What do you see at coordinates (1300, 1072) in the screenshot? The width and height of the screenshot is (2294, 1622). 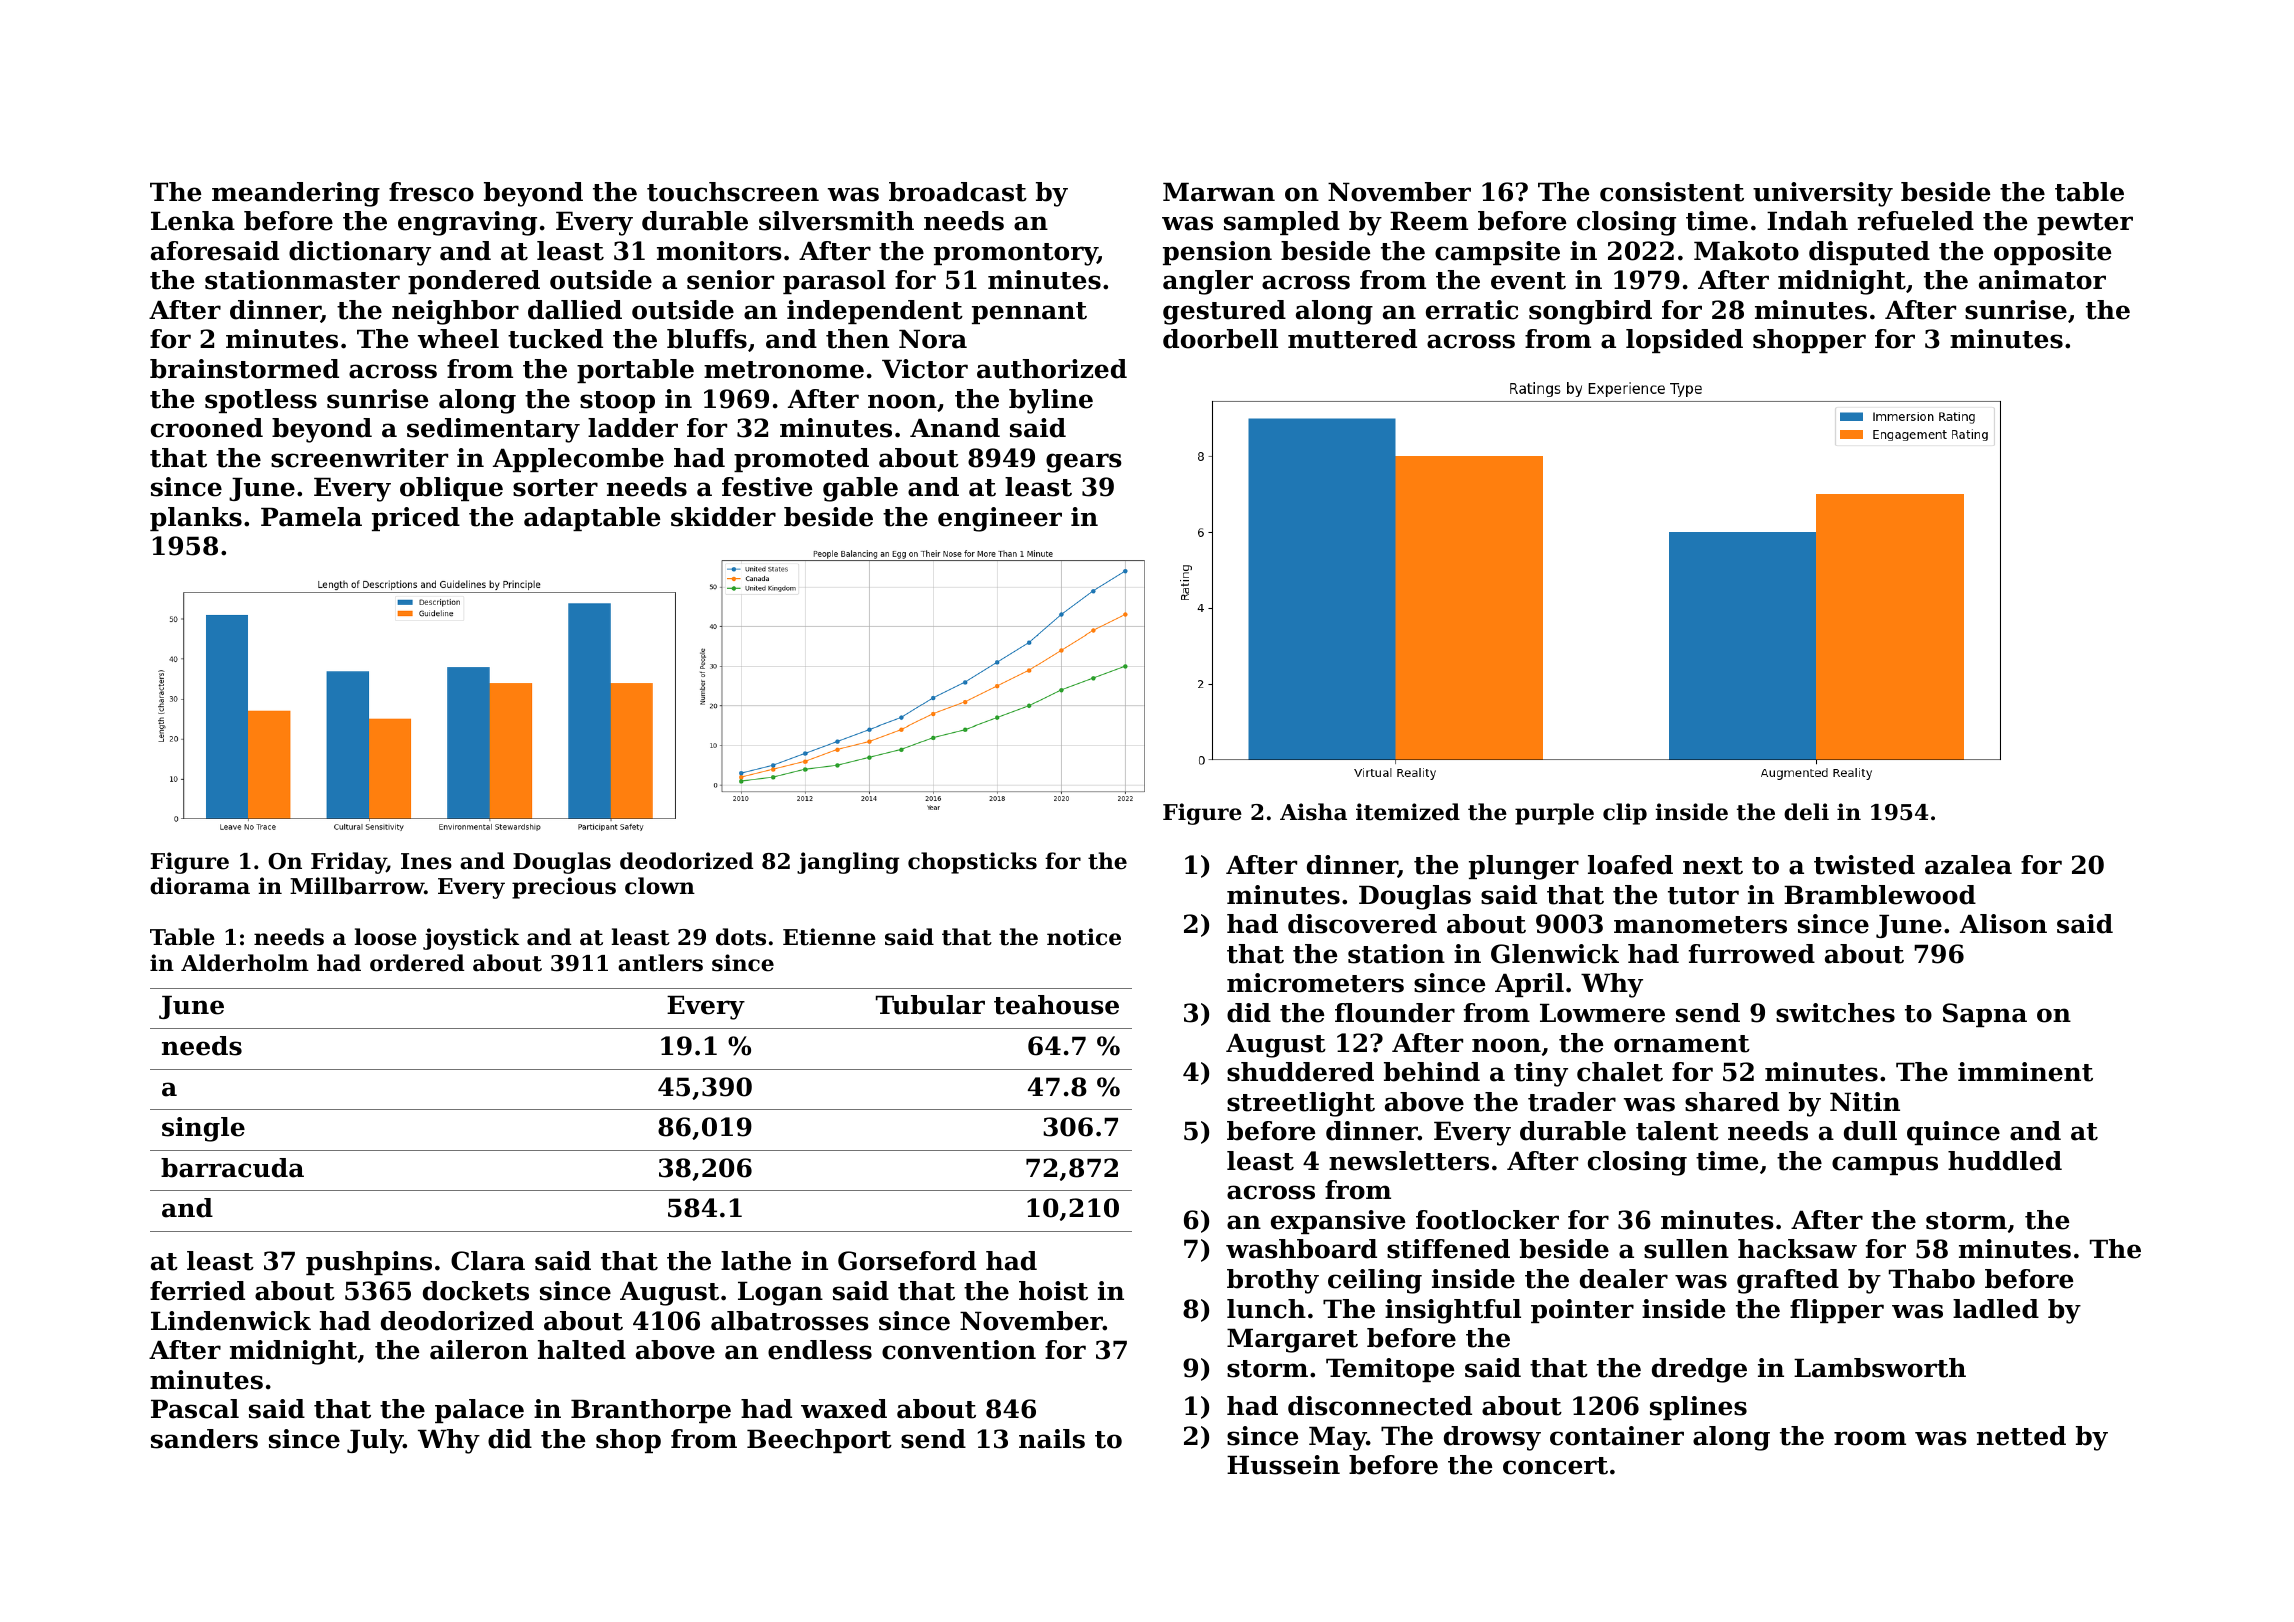 I see `shuddered` at bounding box center [1300, 1072].
